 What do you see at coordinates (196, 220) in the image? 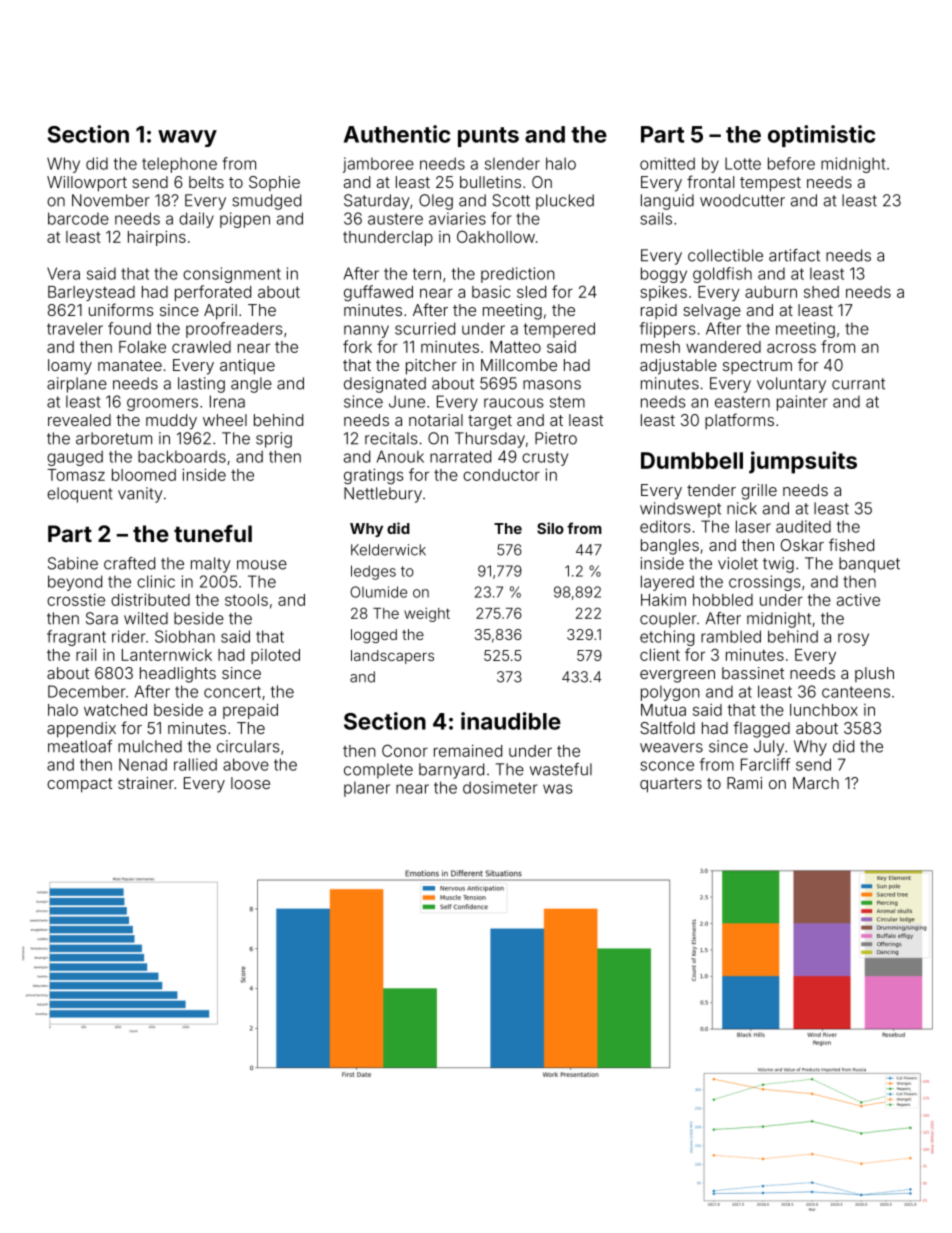
I see `daily` at bounding box center [196, 220].
